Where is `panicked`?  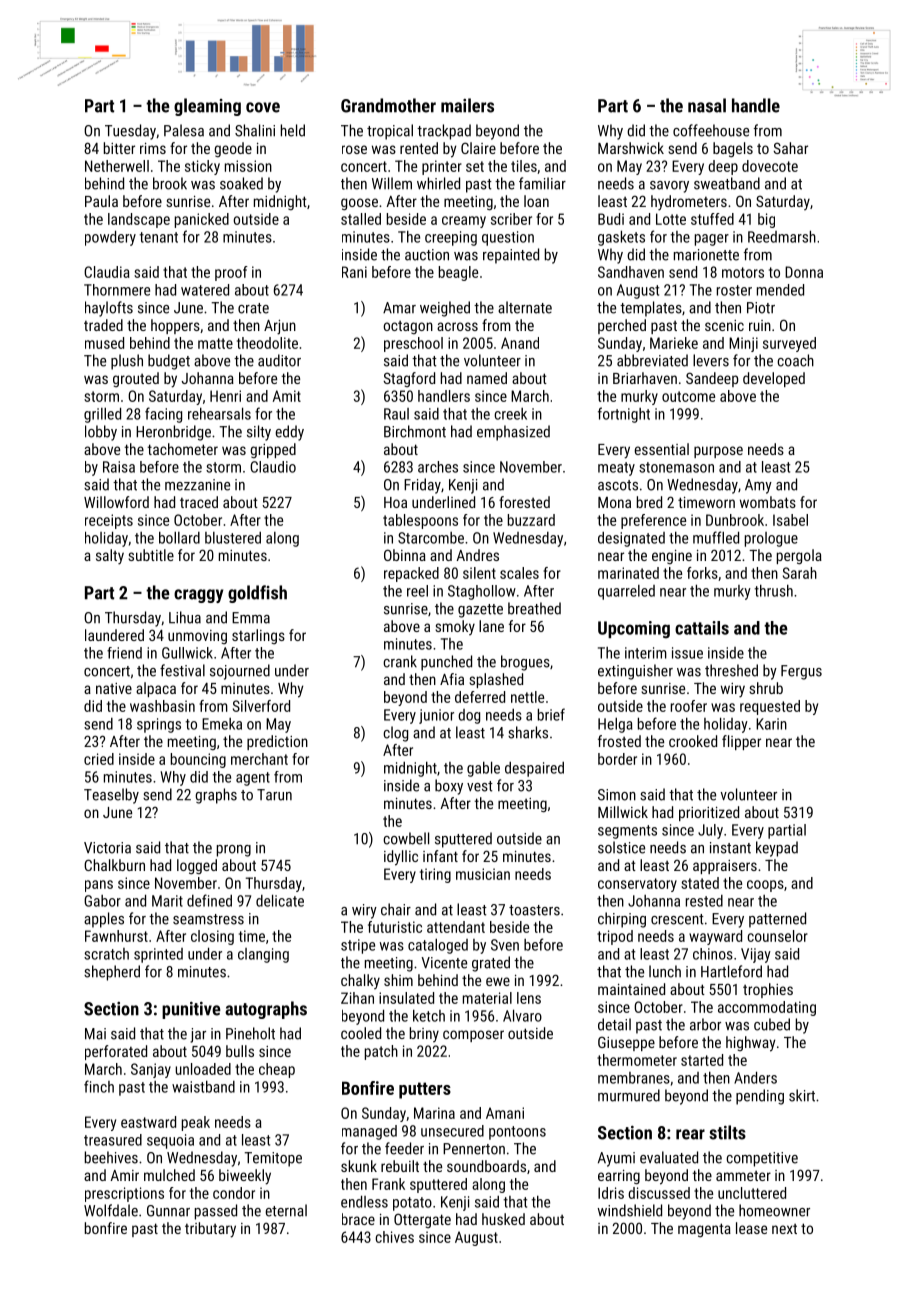 panicked is located at coordinates (202, 220).
